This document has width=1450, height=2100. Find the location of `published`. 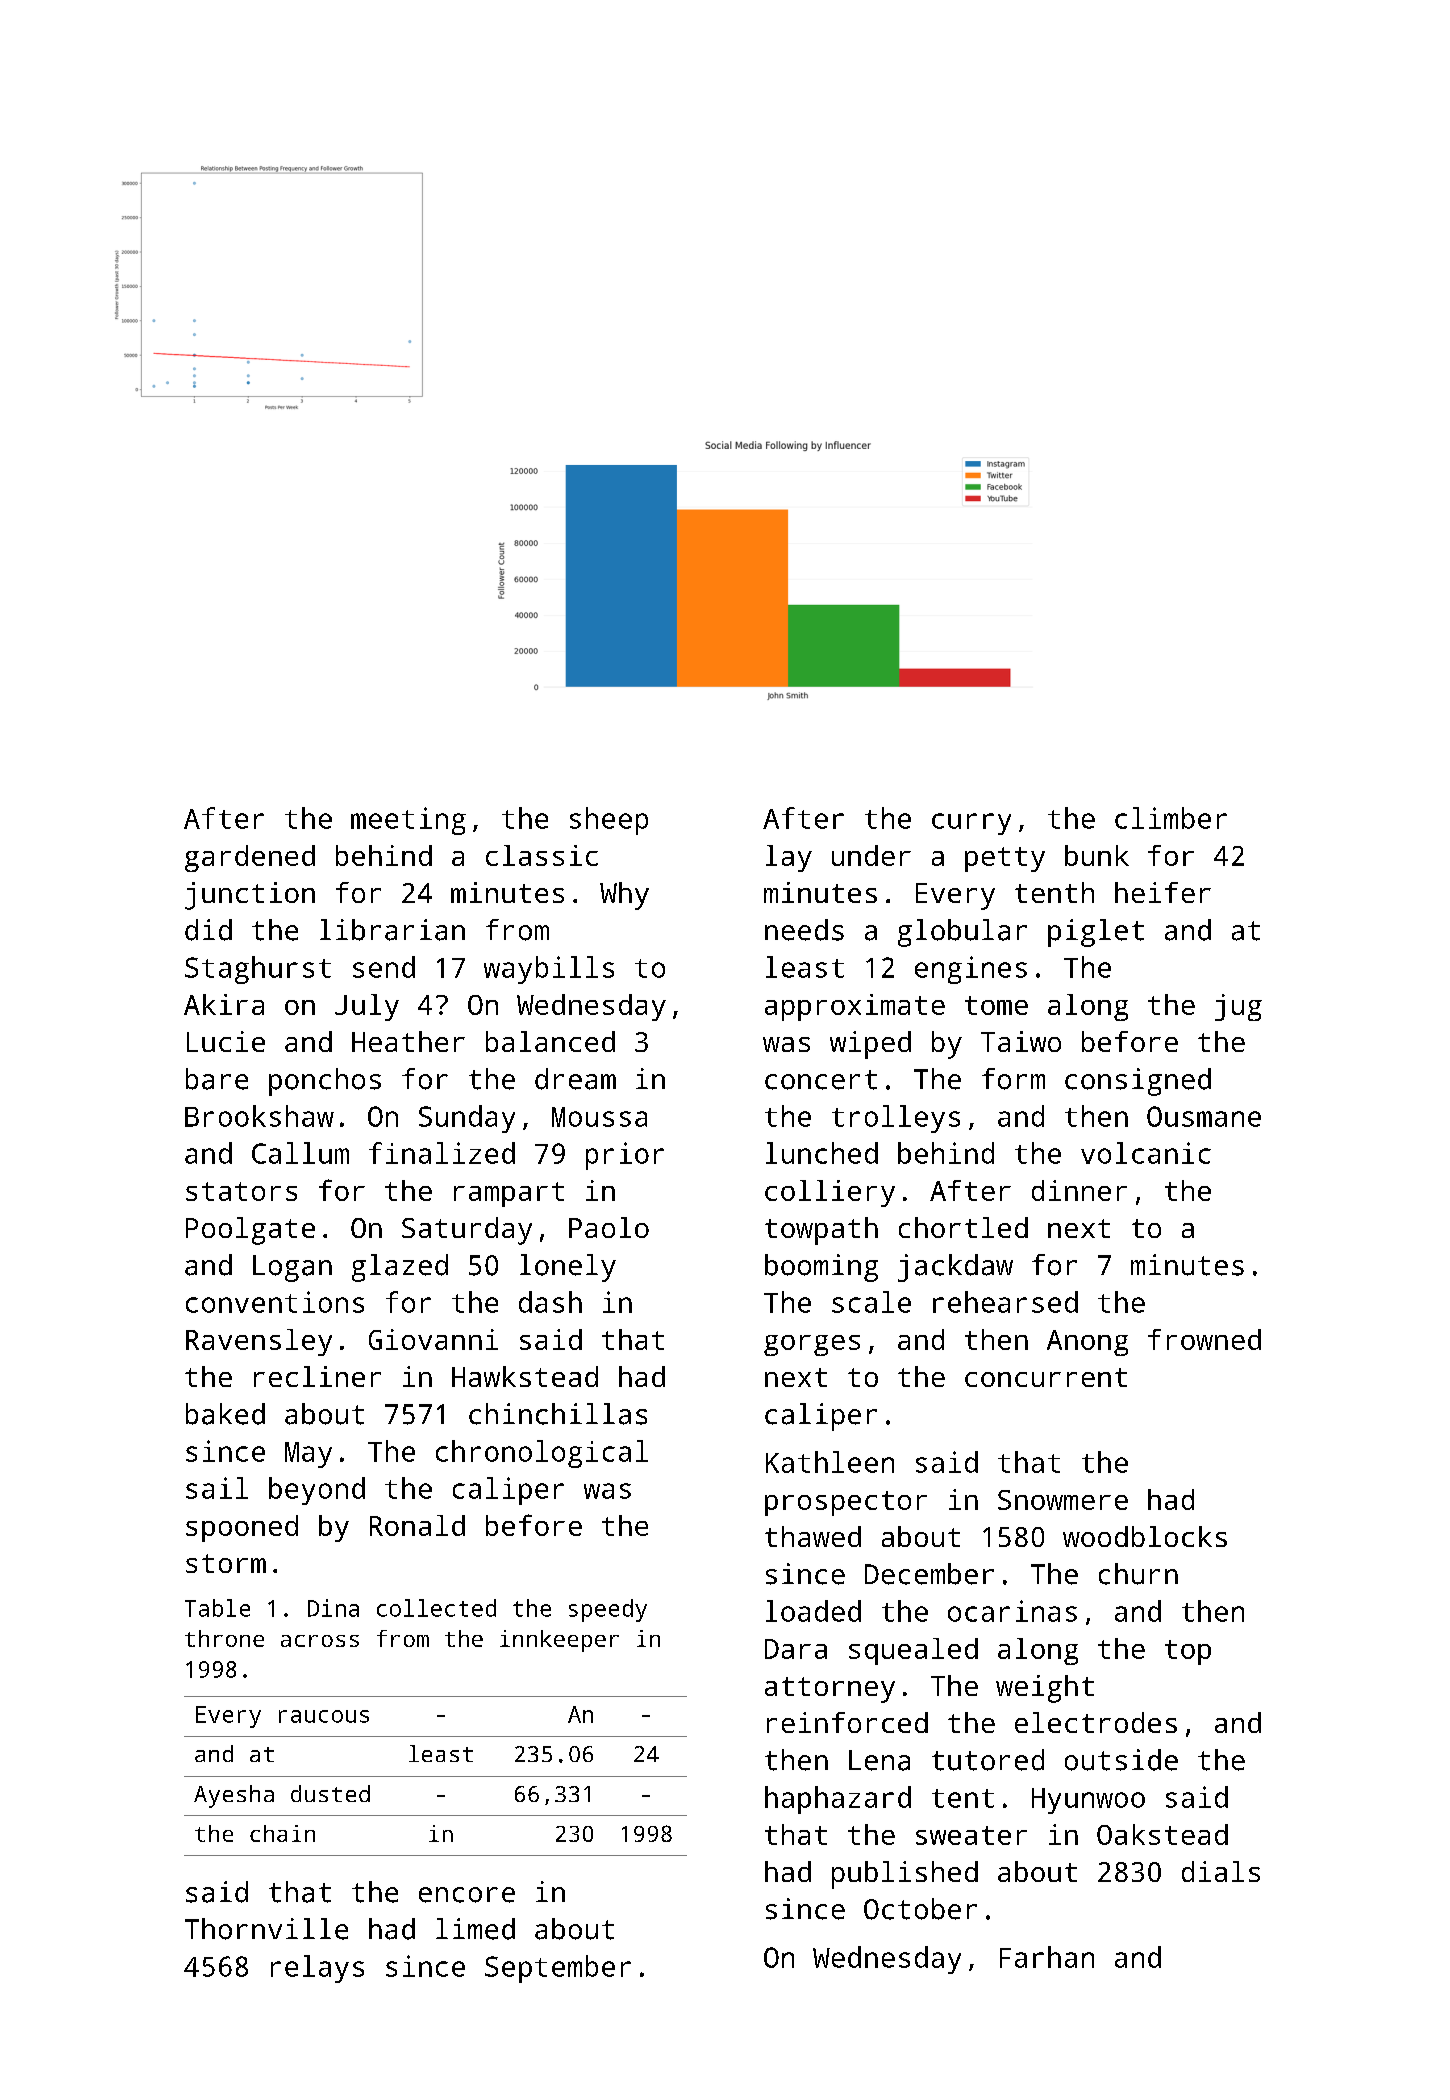

published is located at coordinates (905, 1875).
